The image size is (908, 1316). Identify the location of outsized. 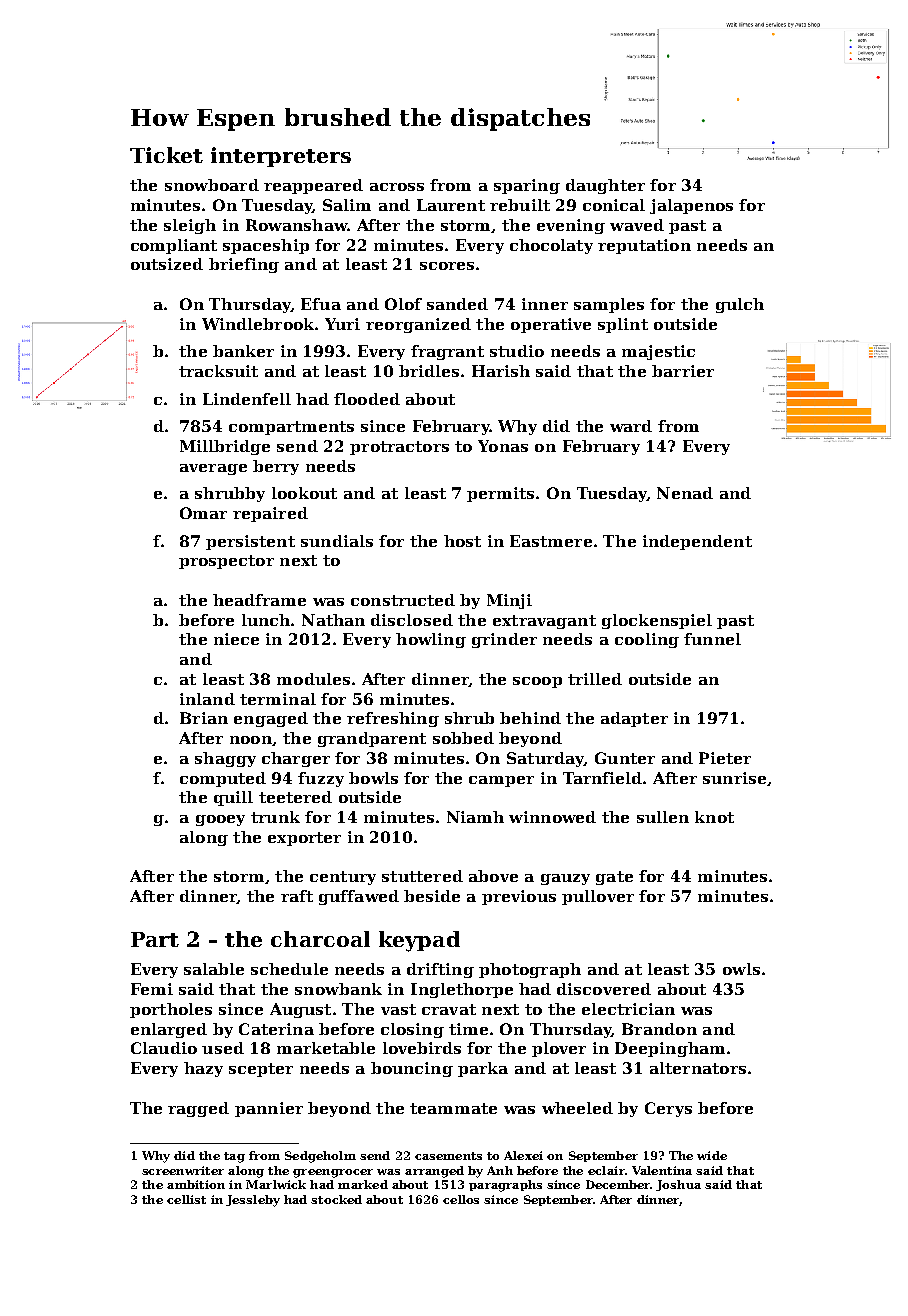
(167, 264).
